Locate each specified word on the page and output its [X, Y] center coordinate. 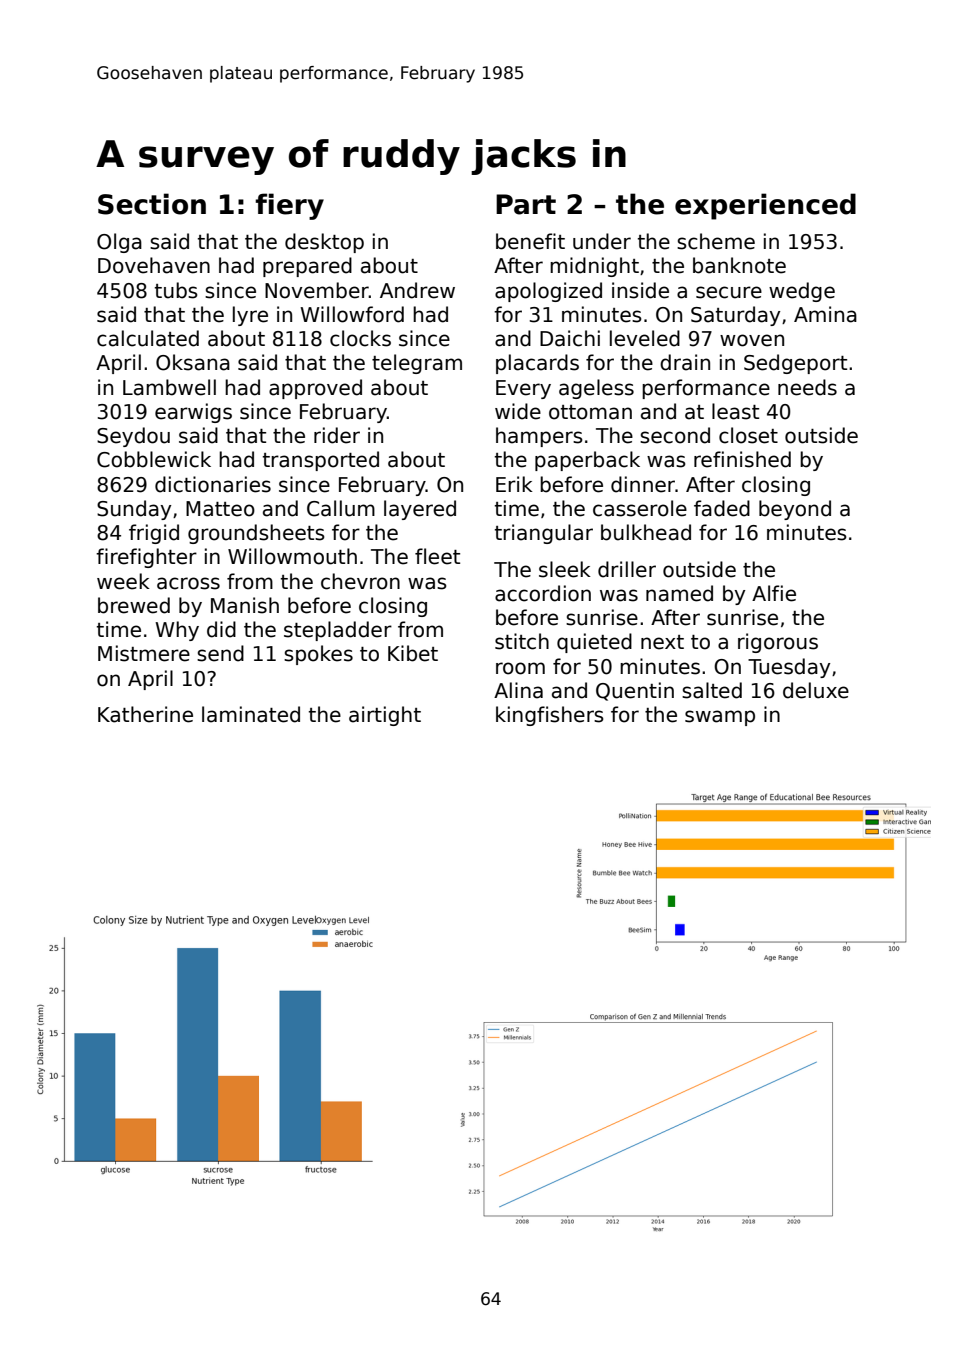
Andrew [417, 290]
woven [752, 340]
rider [337, 435]
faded [722, 508]
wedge [802, 292]
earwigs [193, 413]
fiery [289, 206]
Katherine [145, 714]
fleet [437, 556]
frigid [154, 534]
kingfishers [550, 716]
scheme [716, 241]
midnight [594, 267]
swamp [720, 718]
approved [315, 389]
